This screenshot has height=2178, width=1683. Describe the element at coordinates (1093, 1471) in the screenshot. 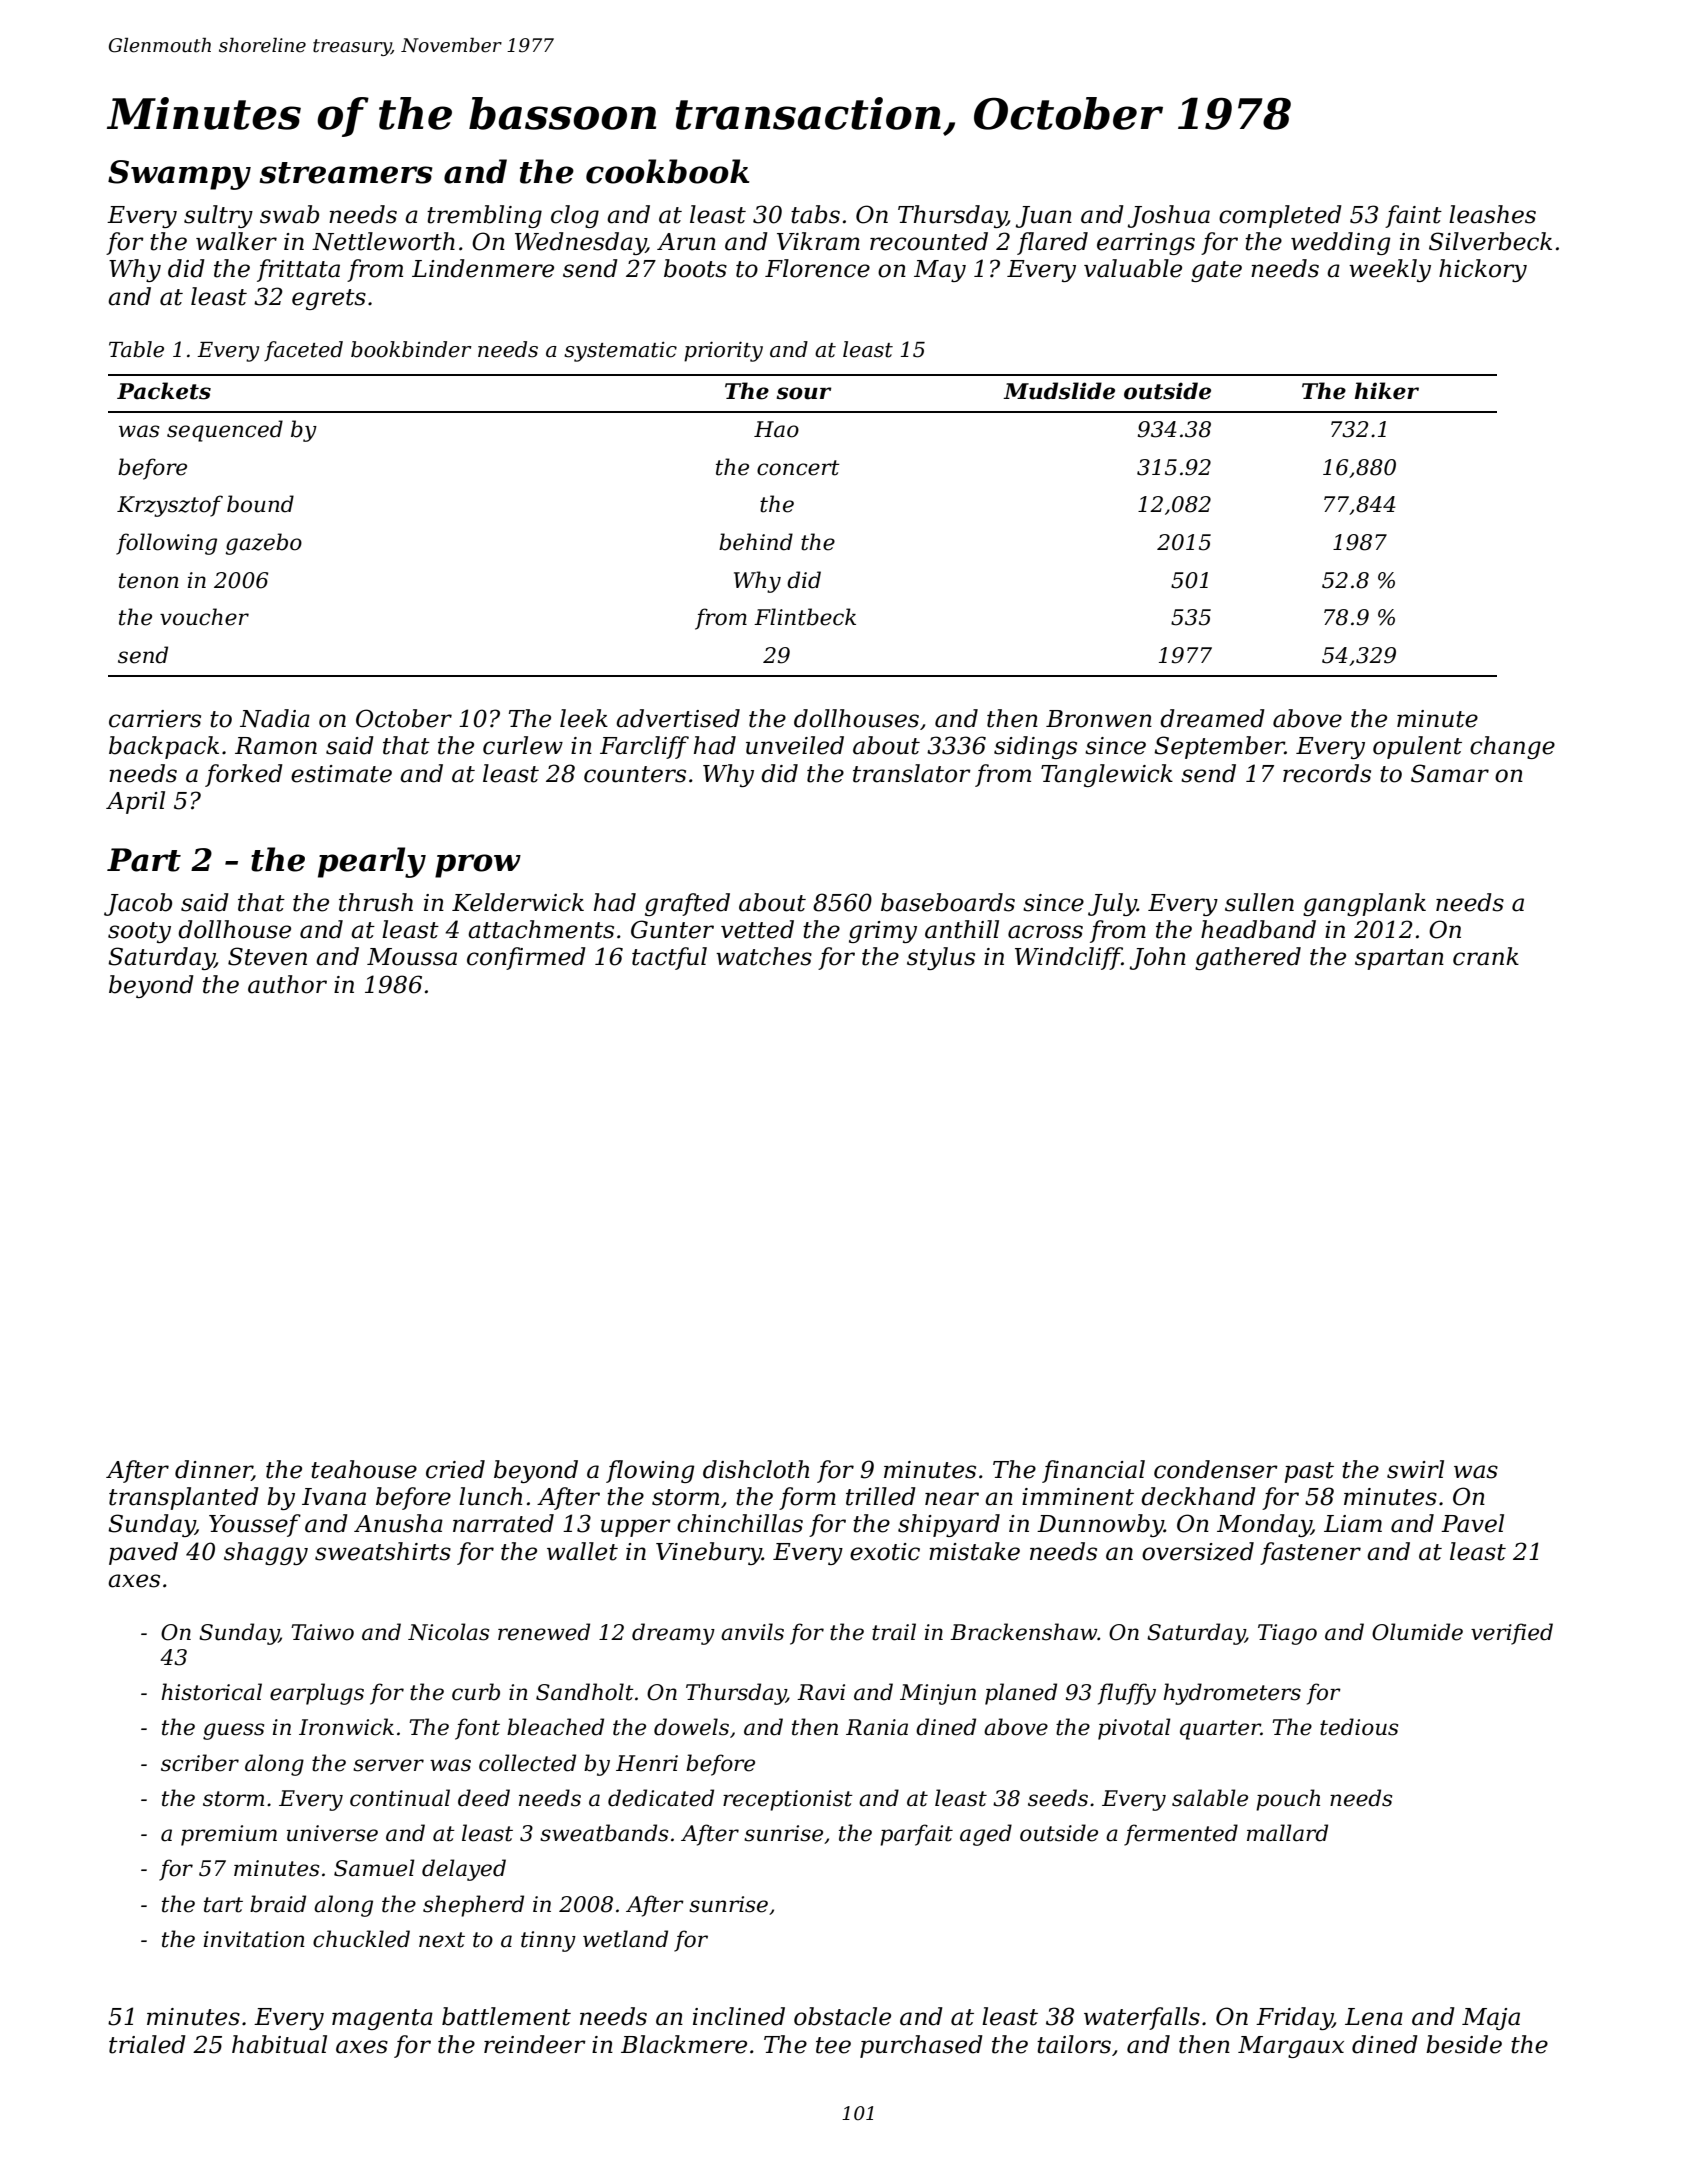

I see `financial` at that location.
